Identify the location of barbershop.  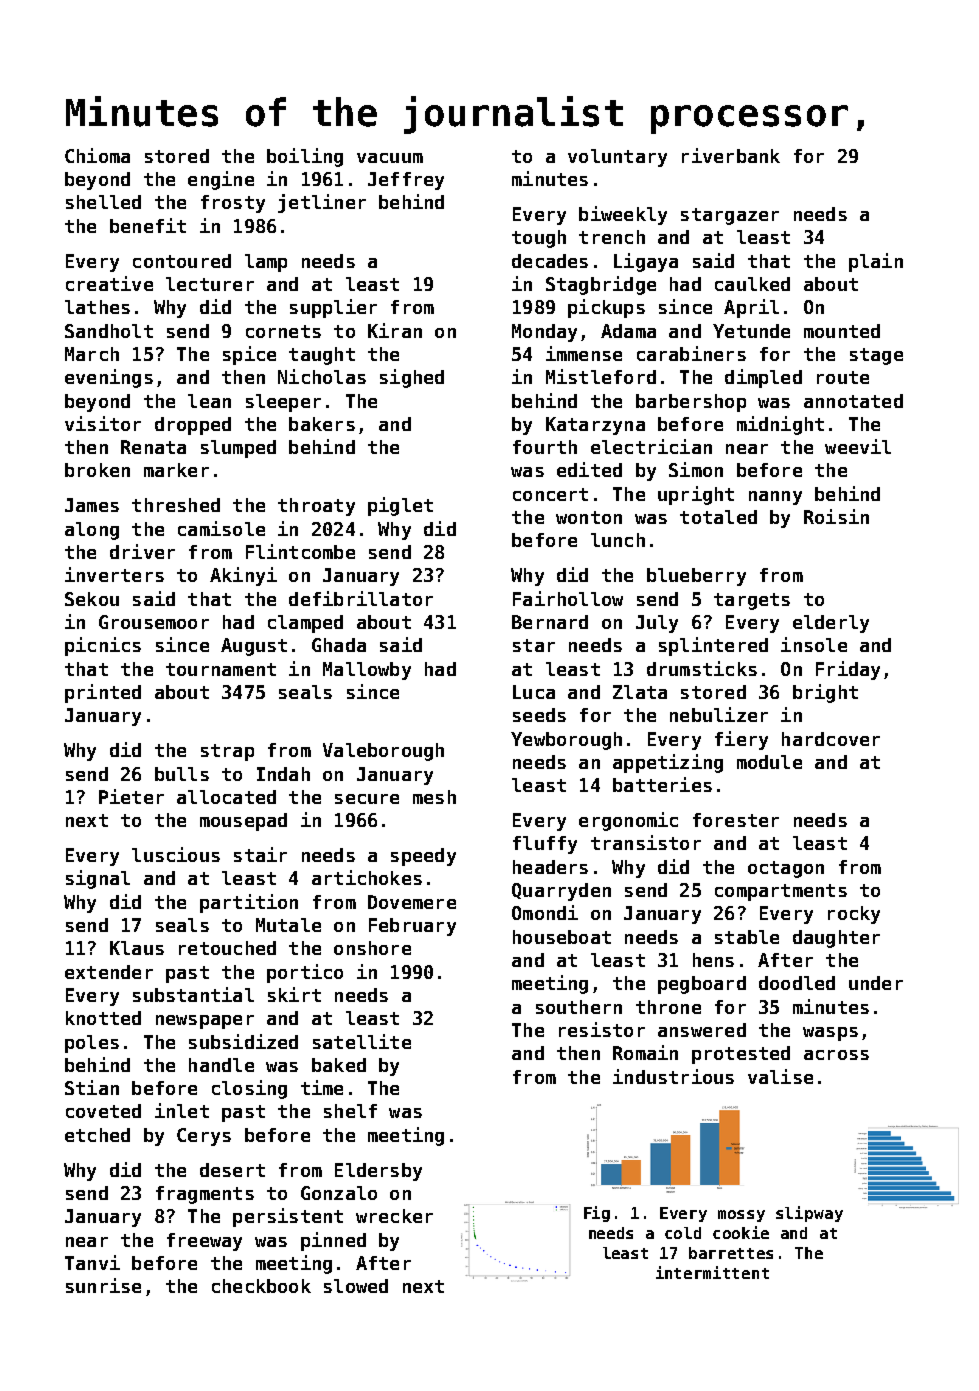
(691, 403).
